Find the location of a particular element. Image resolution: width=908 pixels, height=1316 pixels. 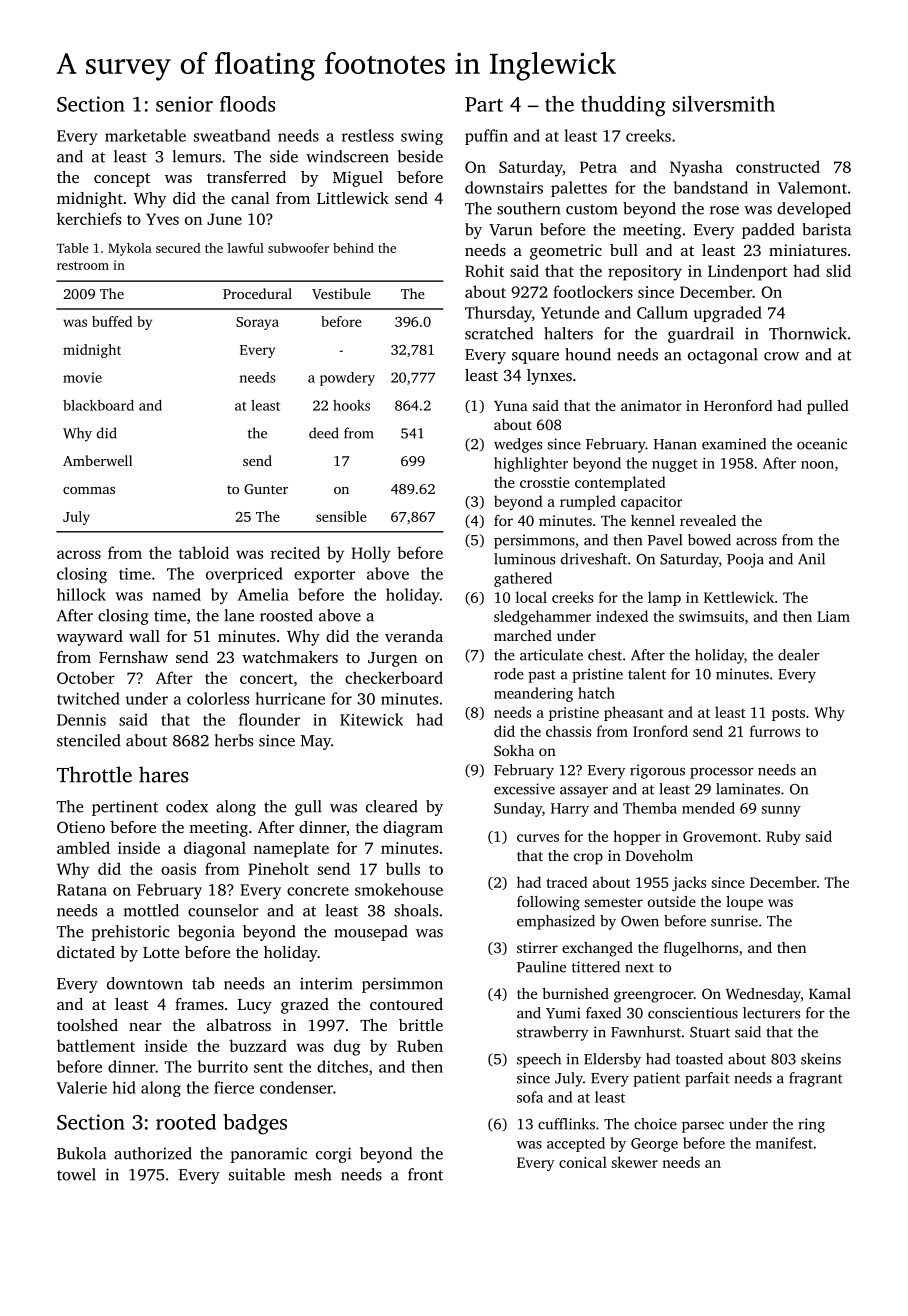

Thursday is located at coordinates (498, 314).
